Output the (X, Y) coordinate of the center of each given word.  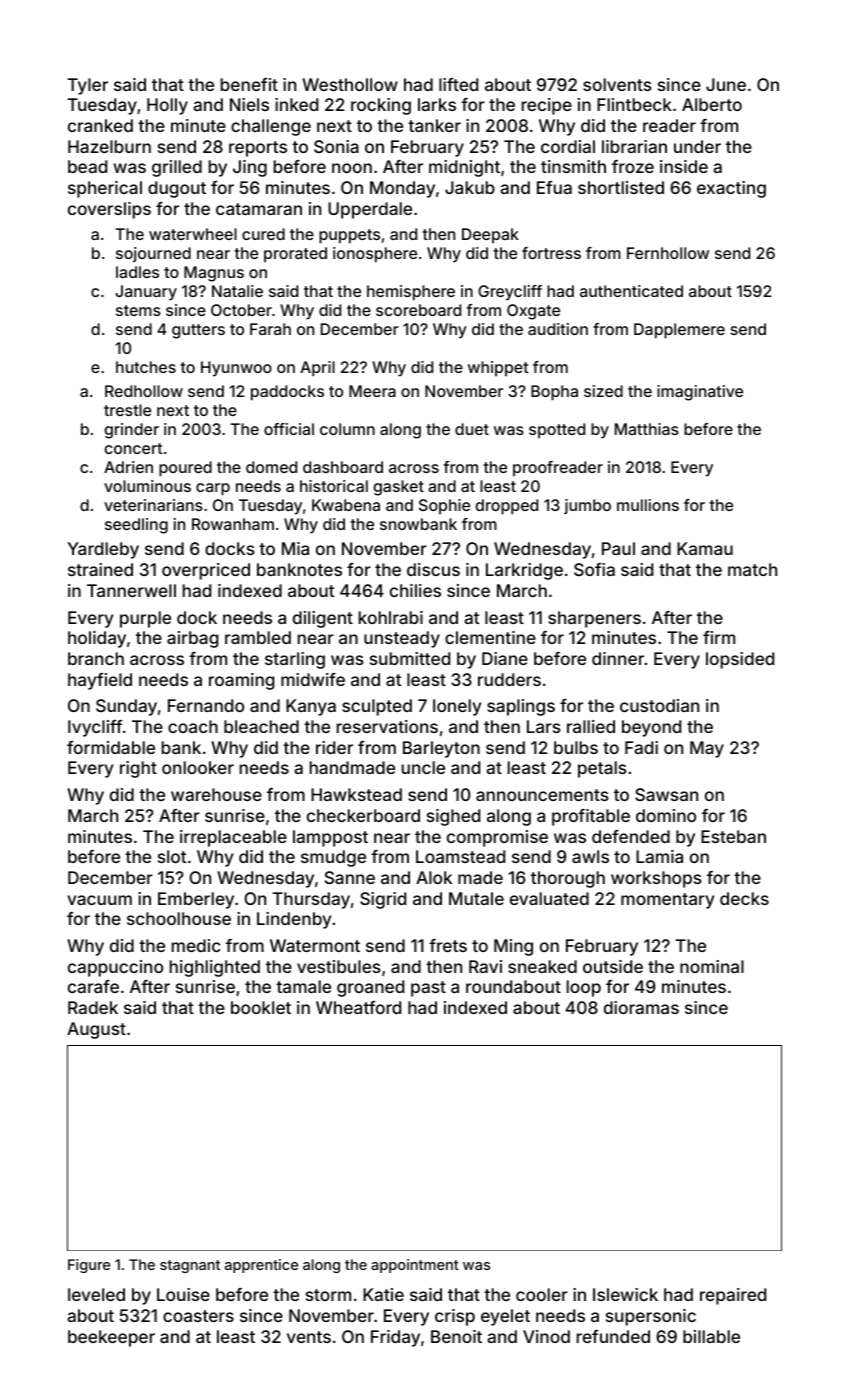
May (707, 749)
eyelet (505, 1317)
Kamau (705, 548)
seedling (136, 526)
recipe (547, 106)
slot (172, 856)
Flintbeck (634, 104)
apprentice (261, 1266)
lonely (457, 707)
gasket (399, 488)
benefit (249, 84)
